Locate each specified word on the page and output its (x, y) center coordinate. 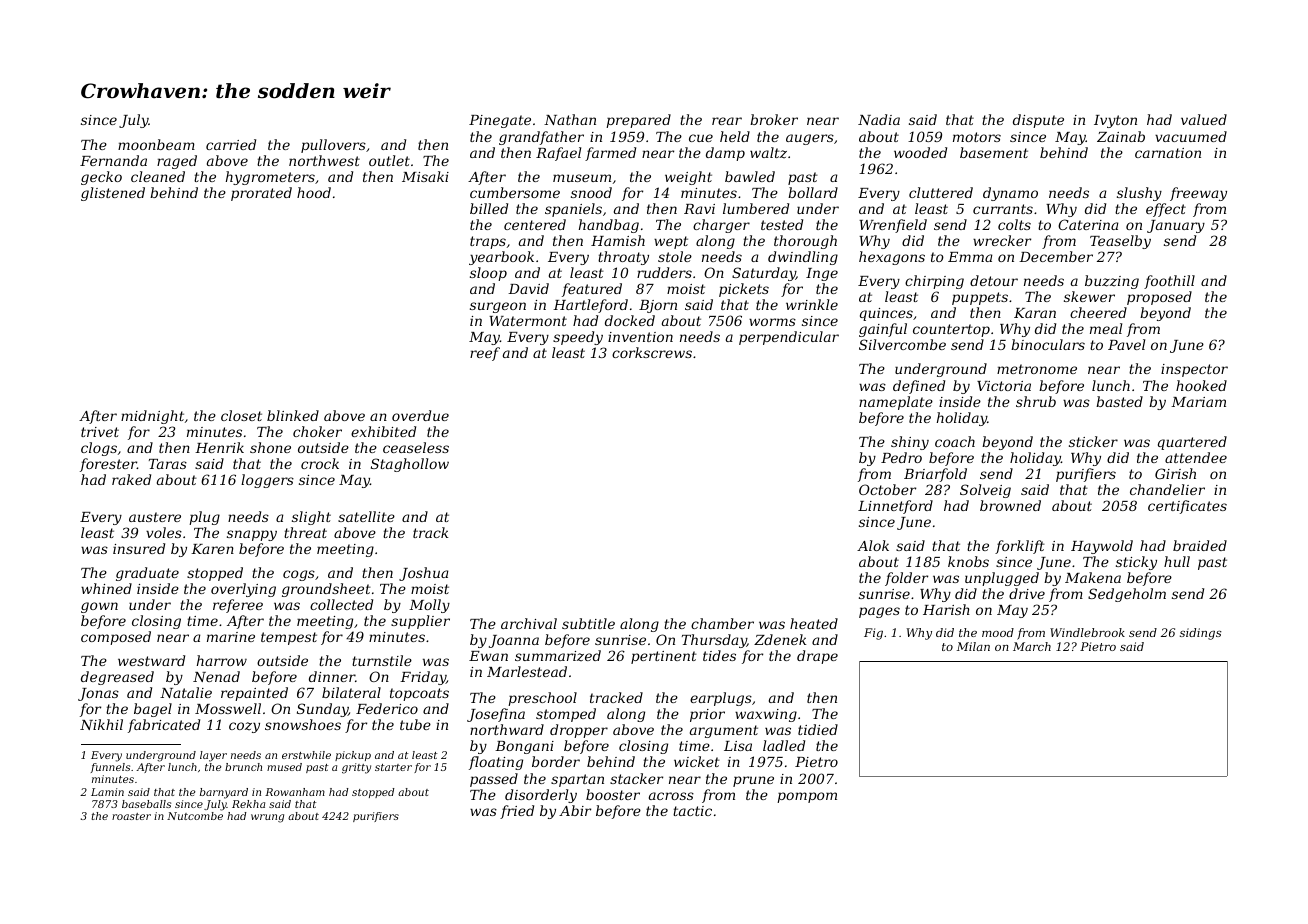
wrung (267, 818)
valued (1204, 119)
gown (99, 607)
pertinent (664, 657)
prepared (638, 121)
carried (231, 144)
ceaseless (416, 447)
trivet (100, 432)
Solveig (985, 491)
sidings (1201, 634)
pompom (807, 797)
